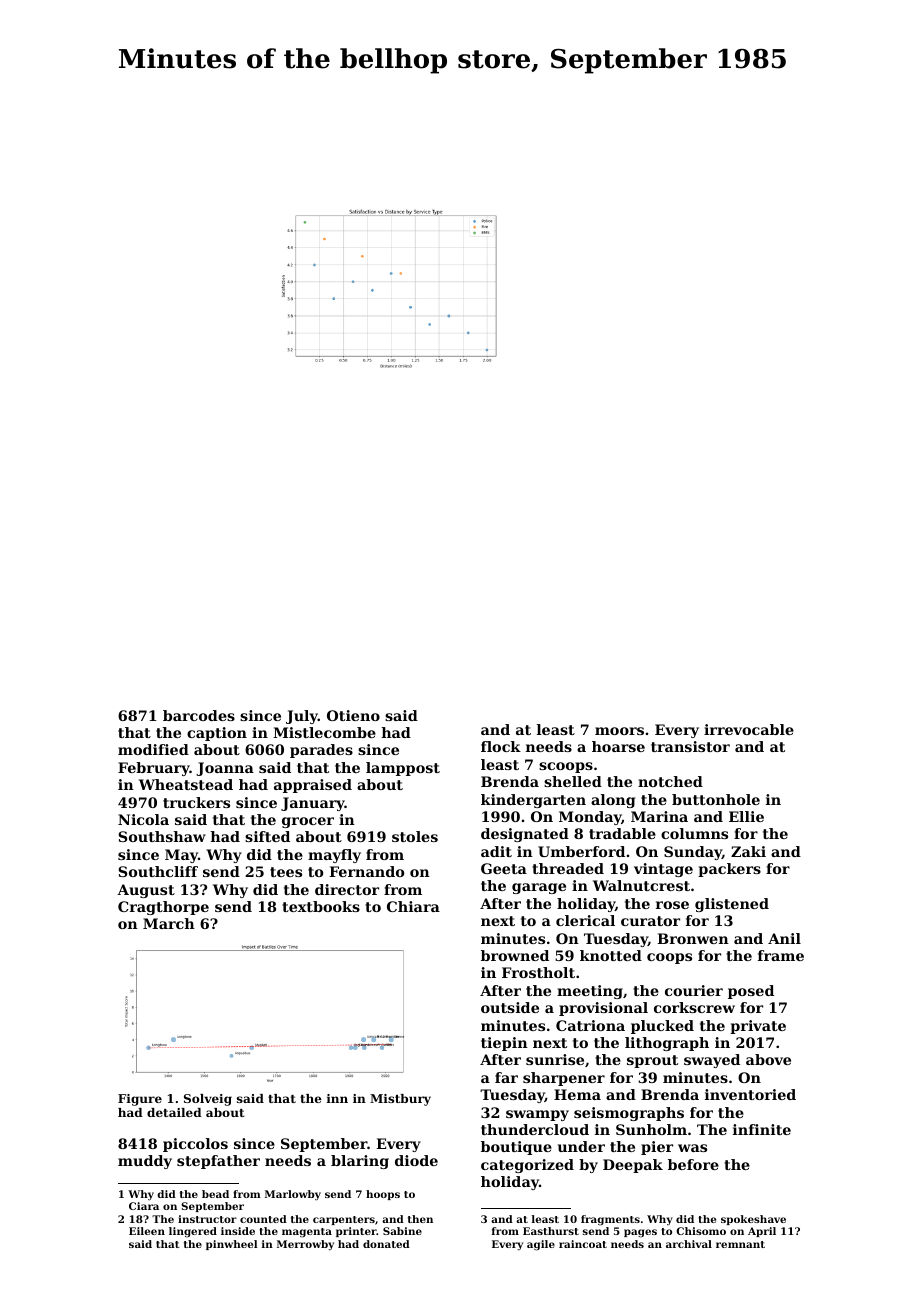 The image size is (924, 1308). What do you see at coordinates (208, 1100) in the document?
I see `Solveig` at bounding box center [208, 1100].
